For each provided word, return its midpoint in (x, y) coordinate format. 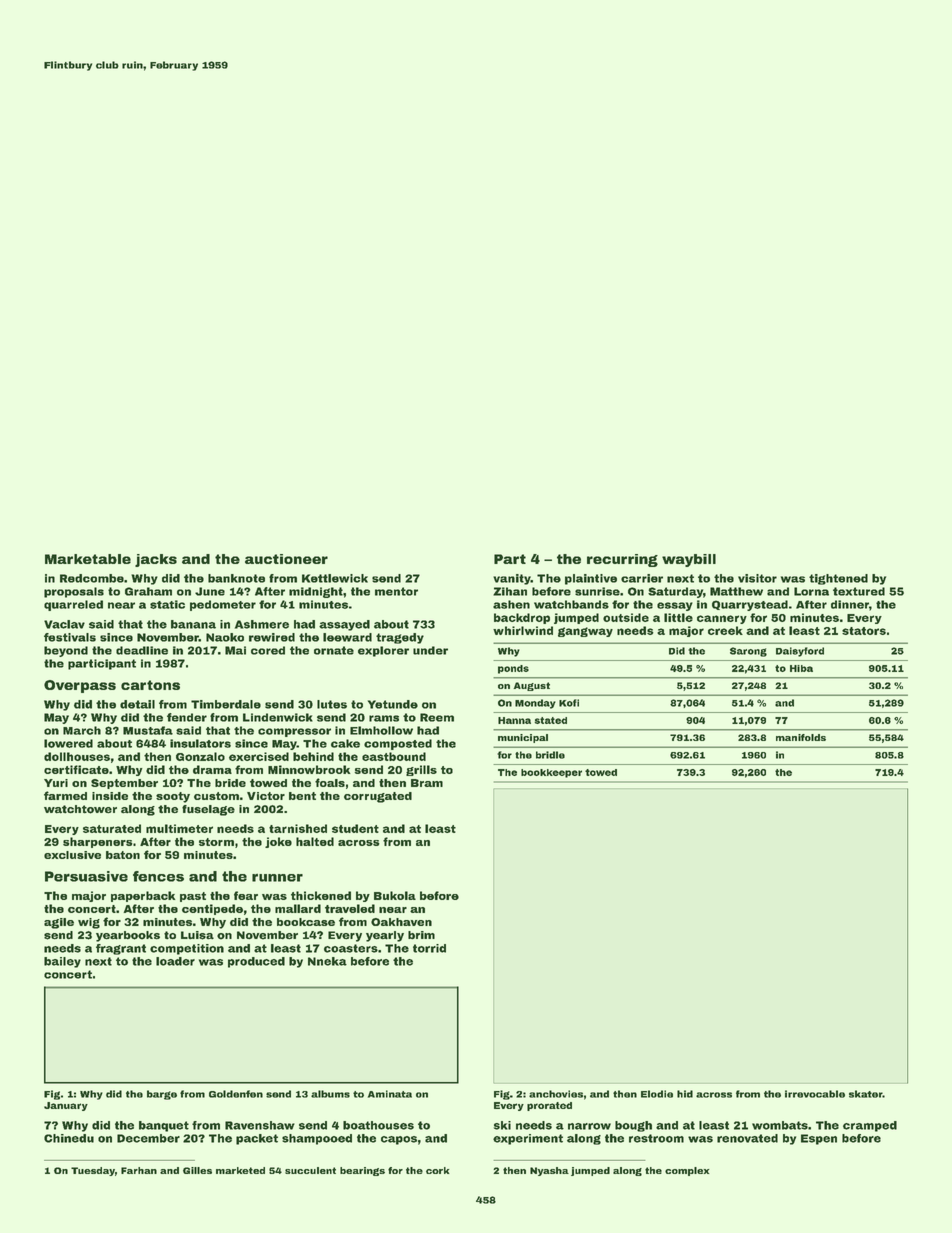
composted (398, 744)
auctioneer (286, 559)
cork (438, 1170)
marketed (240, 1170)
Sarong (748, 652)
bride (230, 783)
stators (864, 631)
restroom (656, 1138)
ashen (511, 604)
